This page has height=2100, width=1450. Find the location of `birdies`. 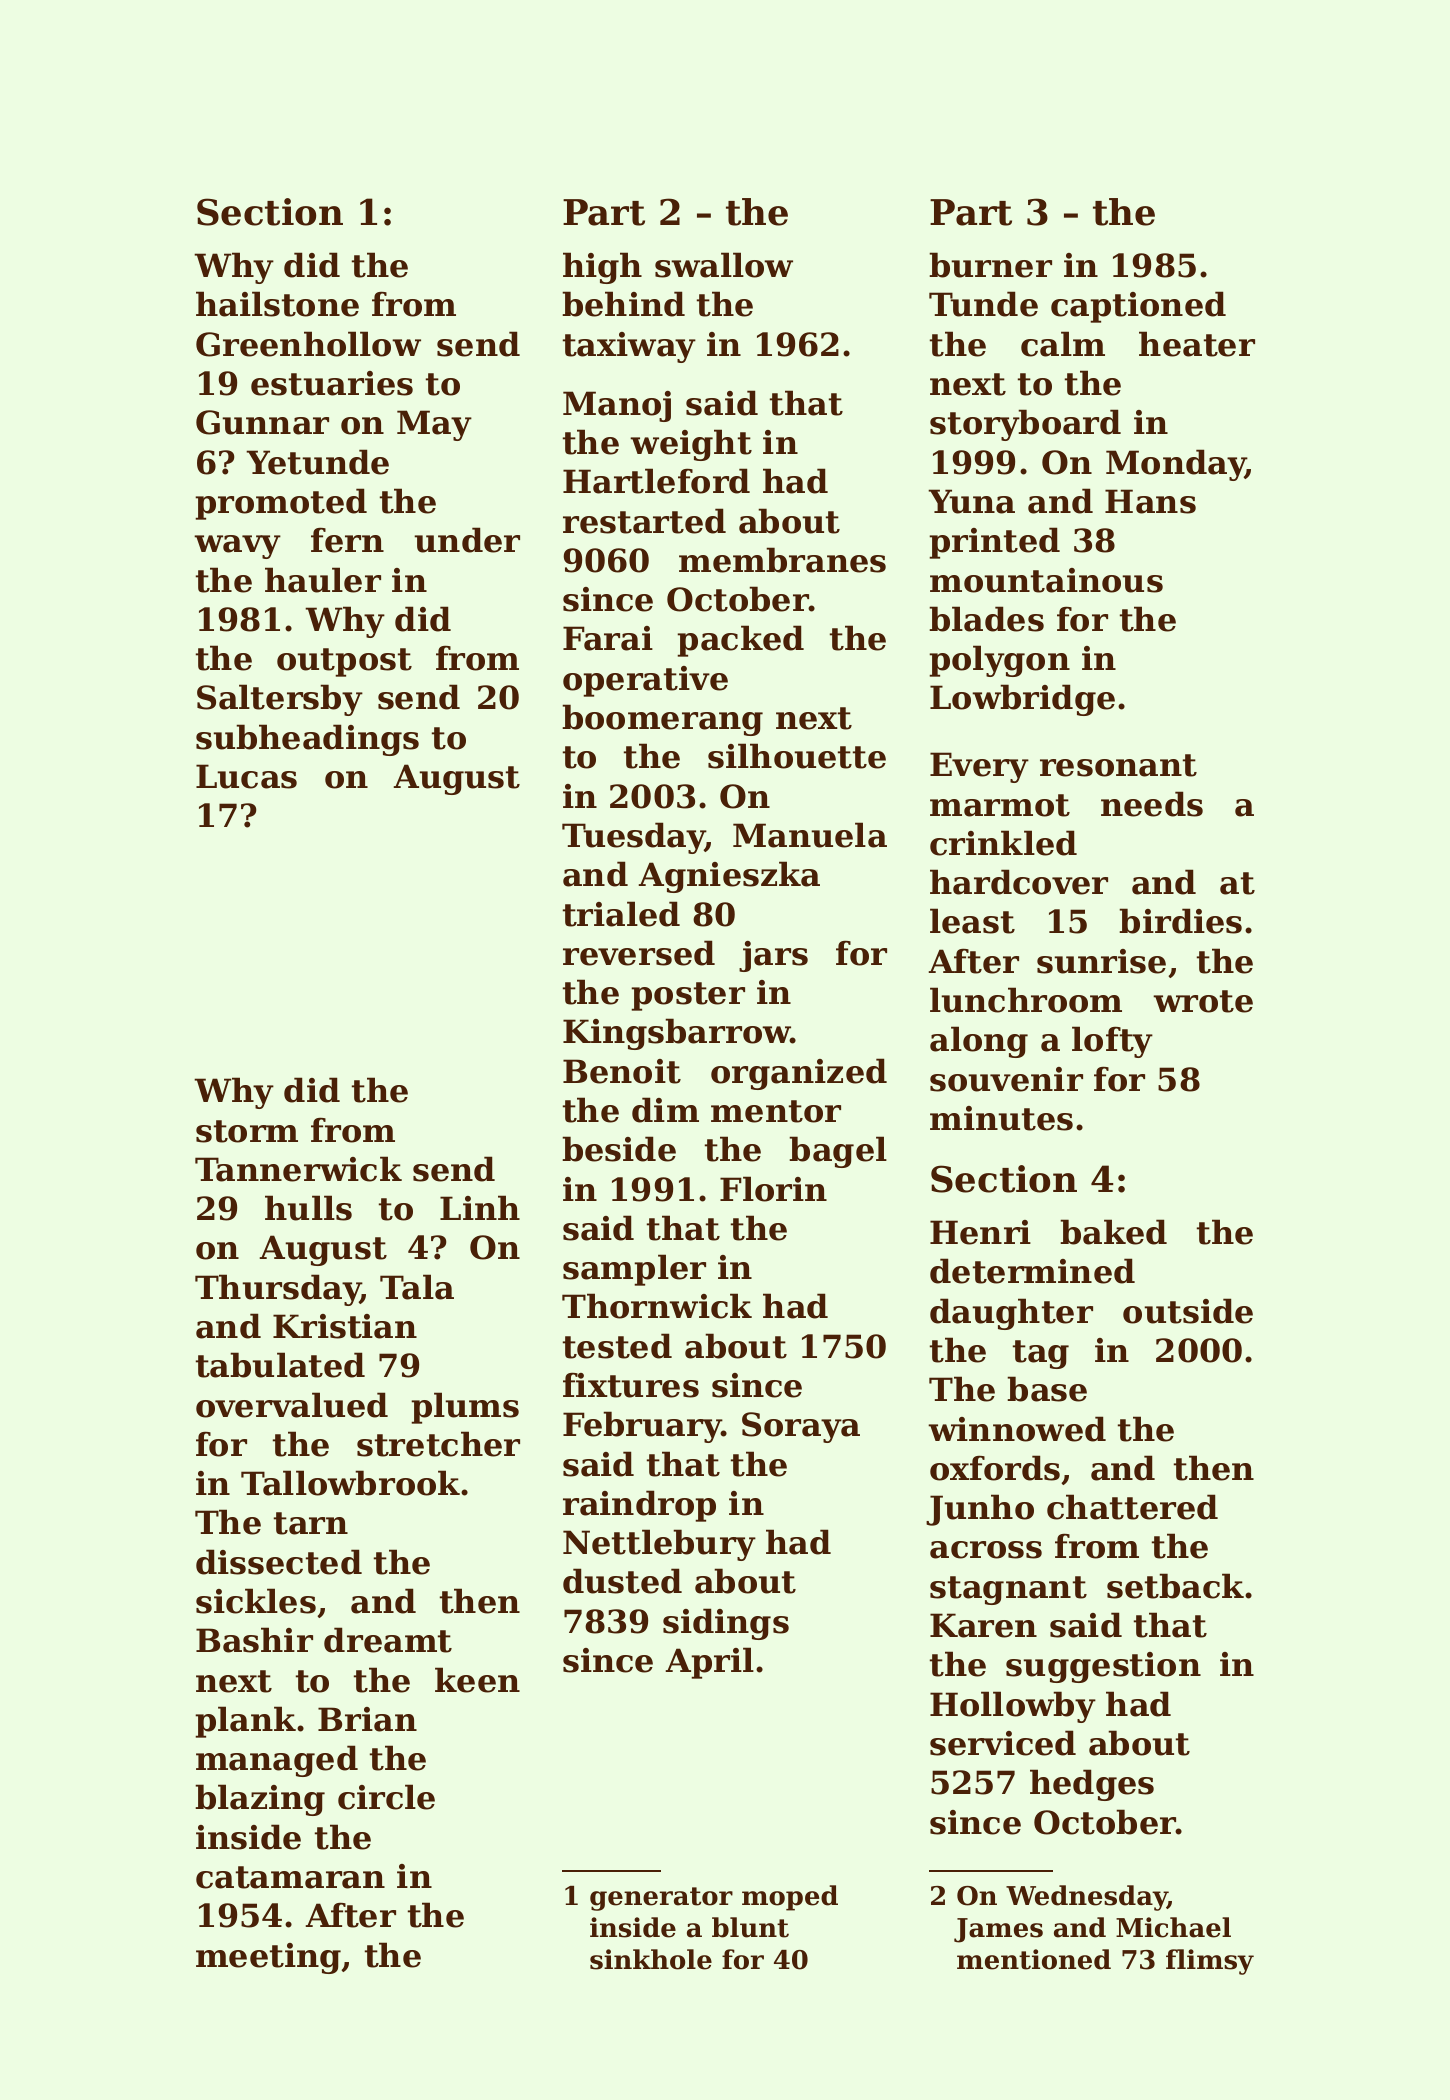

birdies is located at coordinates (1180, 921).
